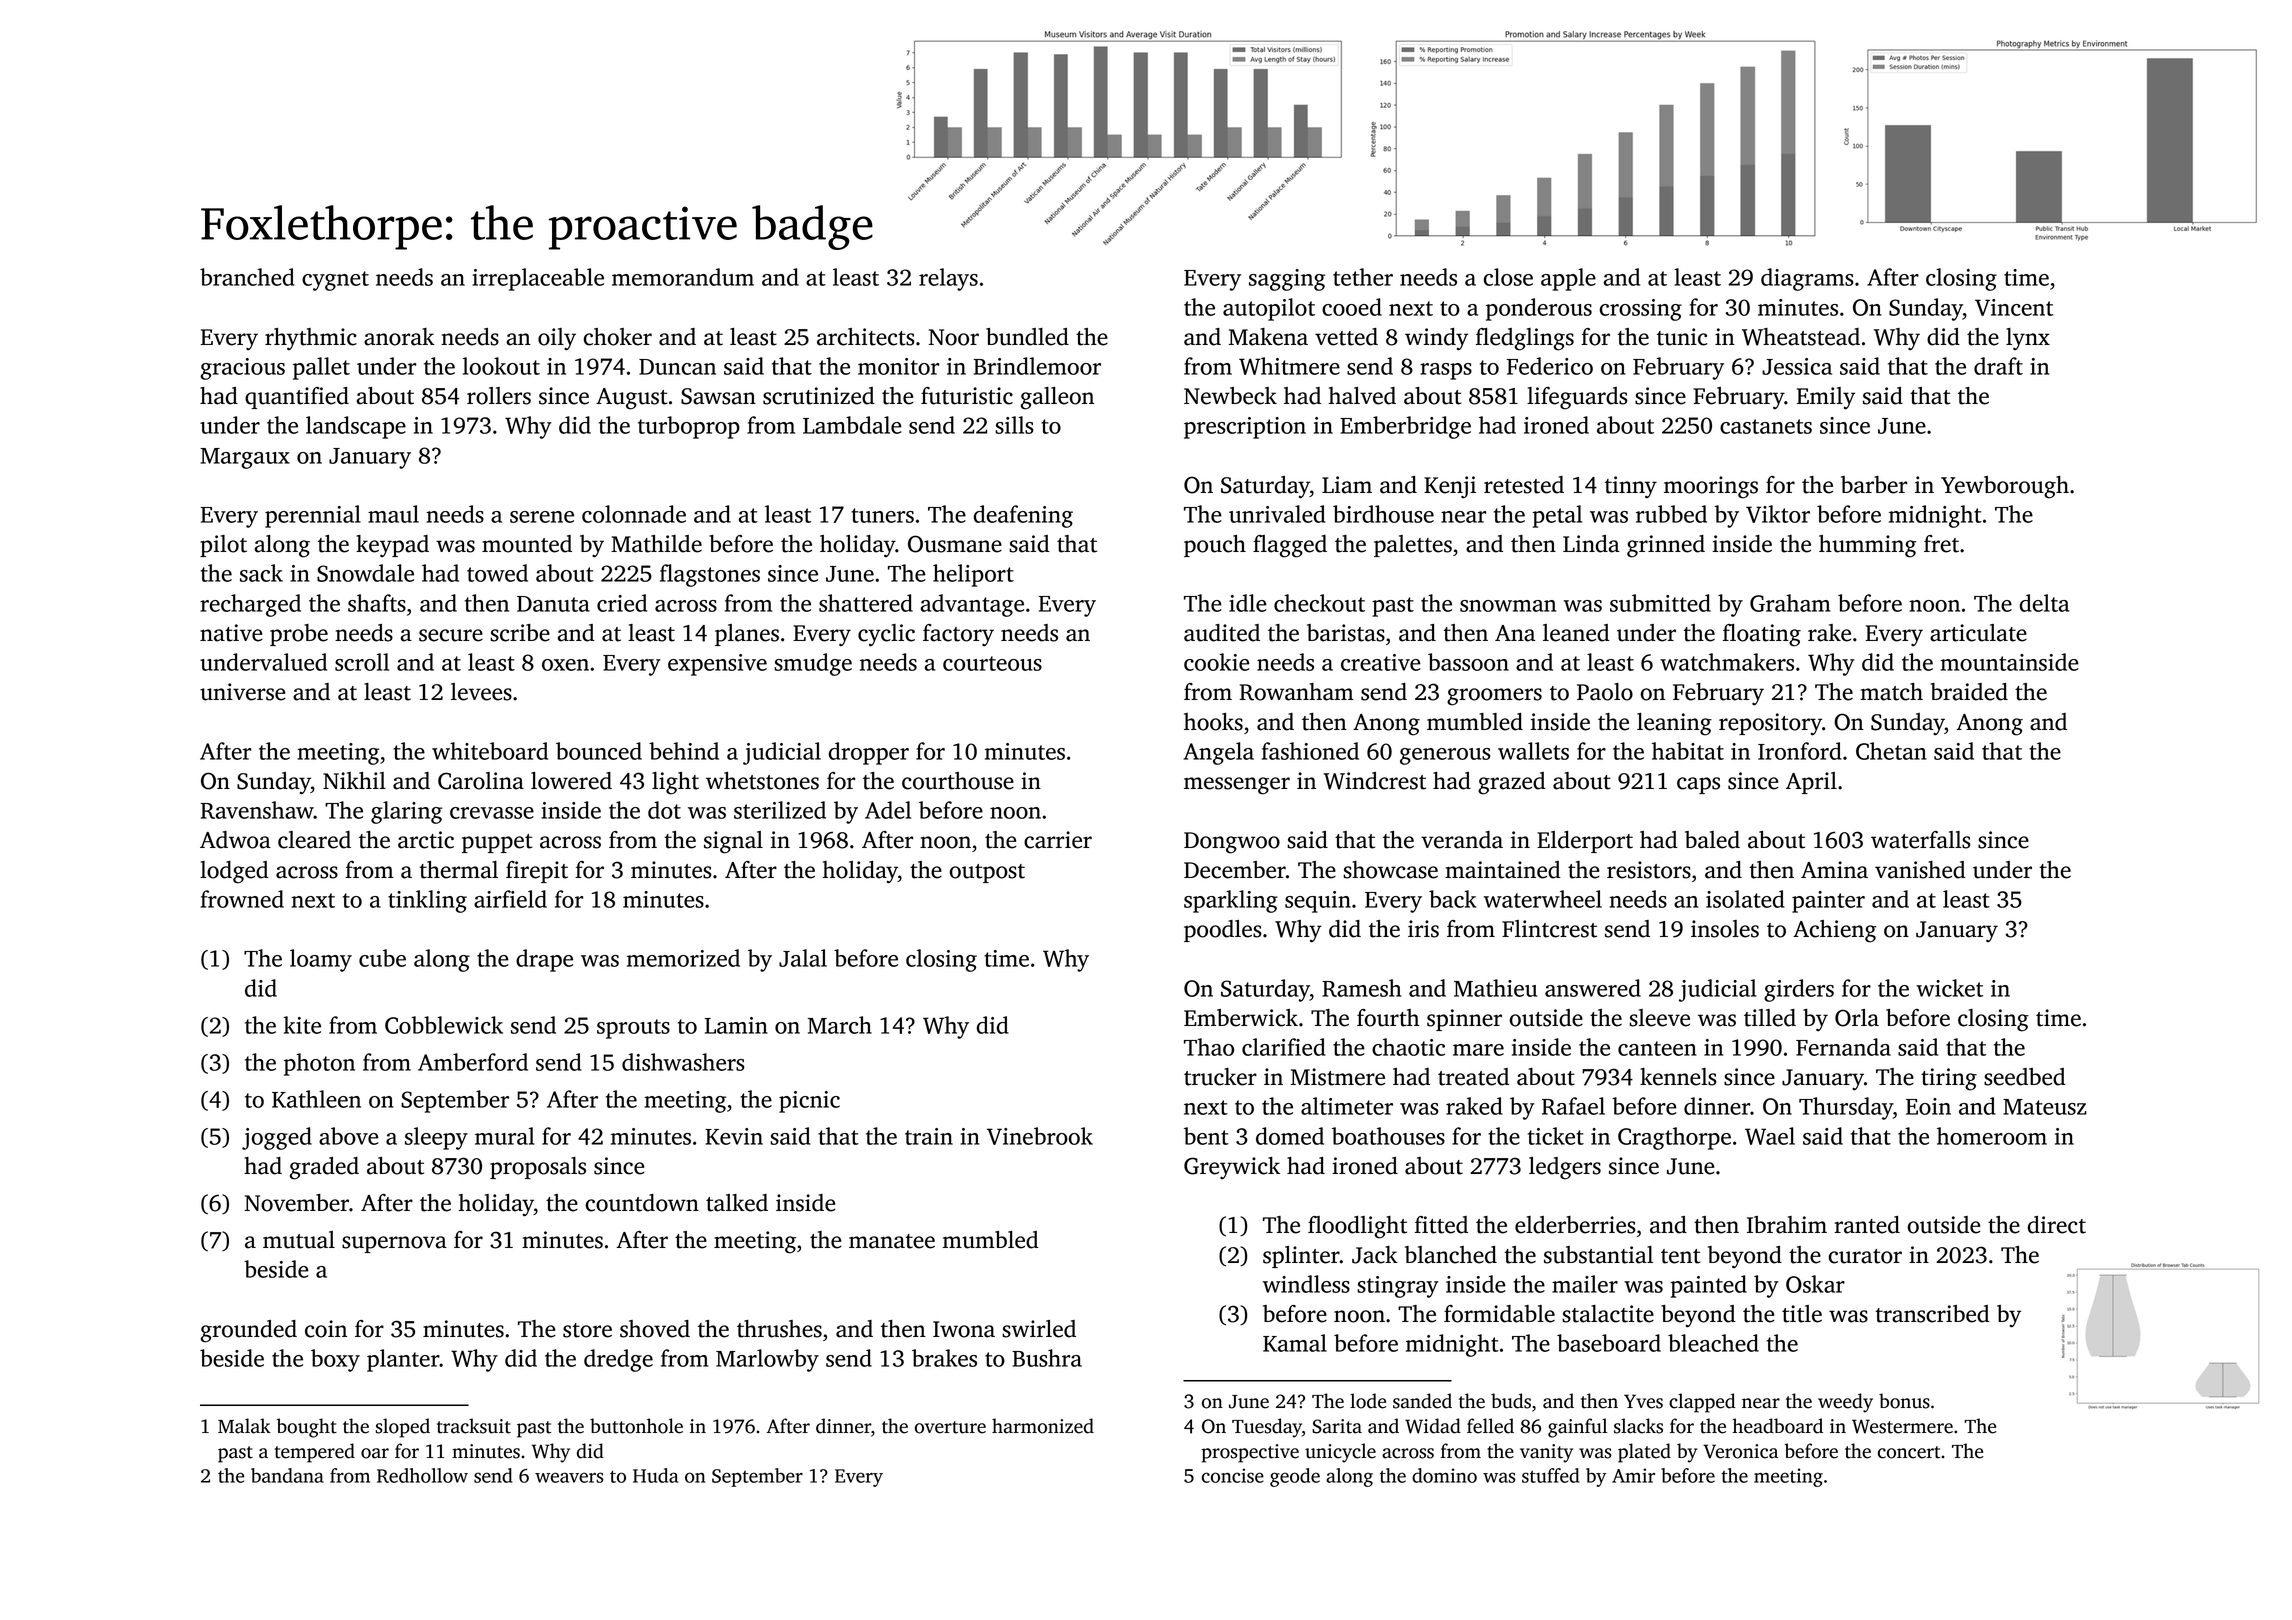  What do you see at coordinates (1725, 929) in the document?
I see `insoles` at bounding box center [1725, 929].
